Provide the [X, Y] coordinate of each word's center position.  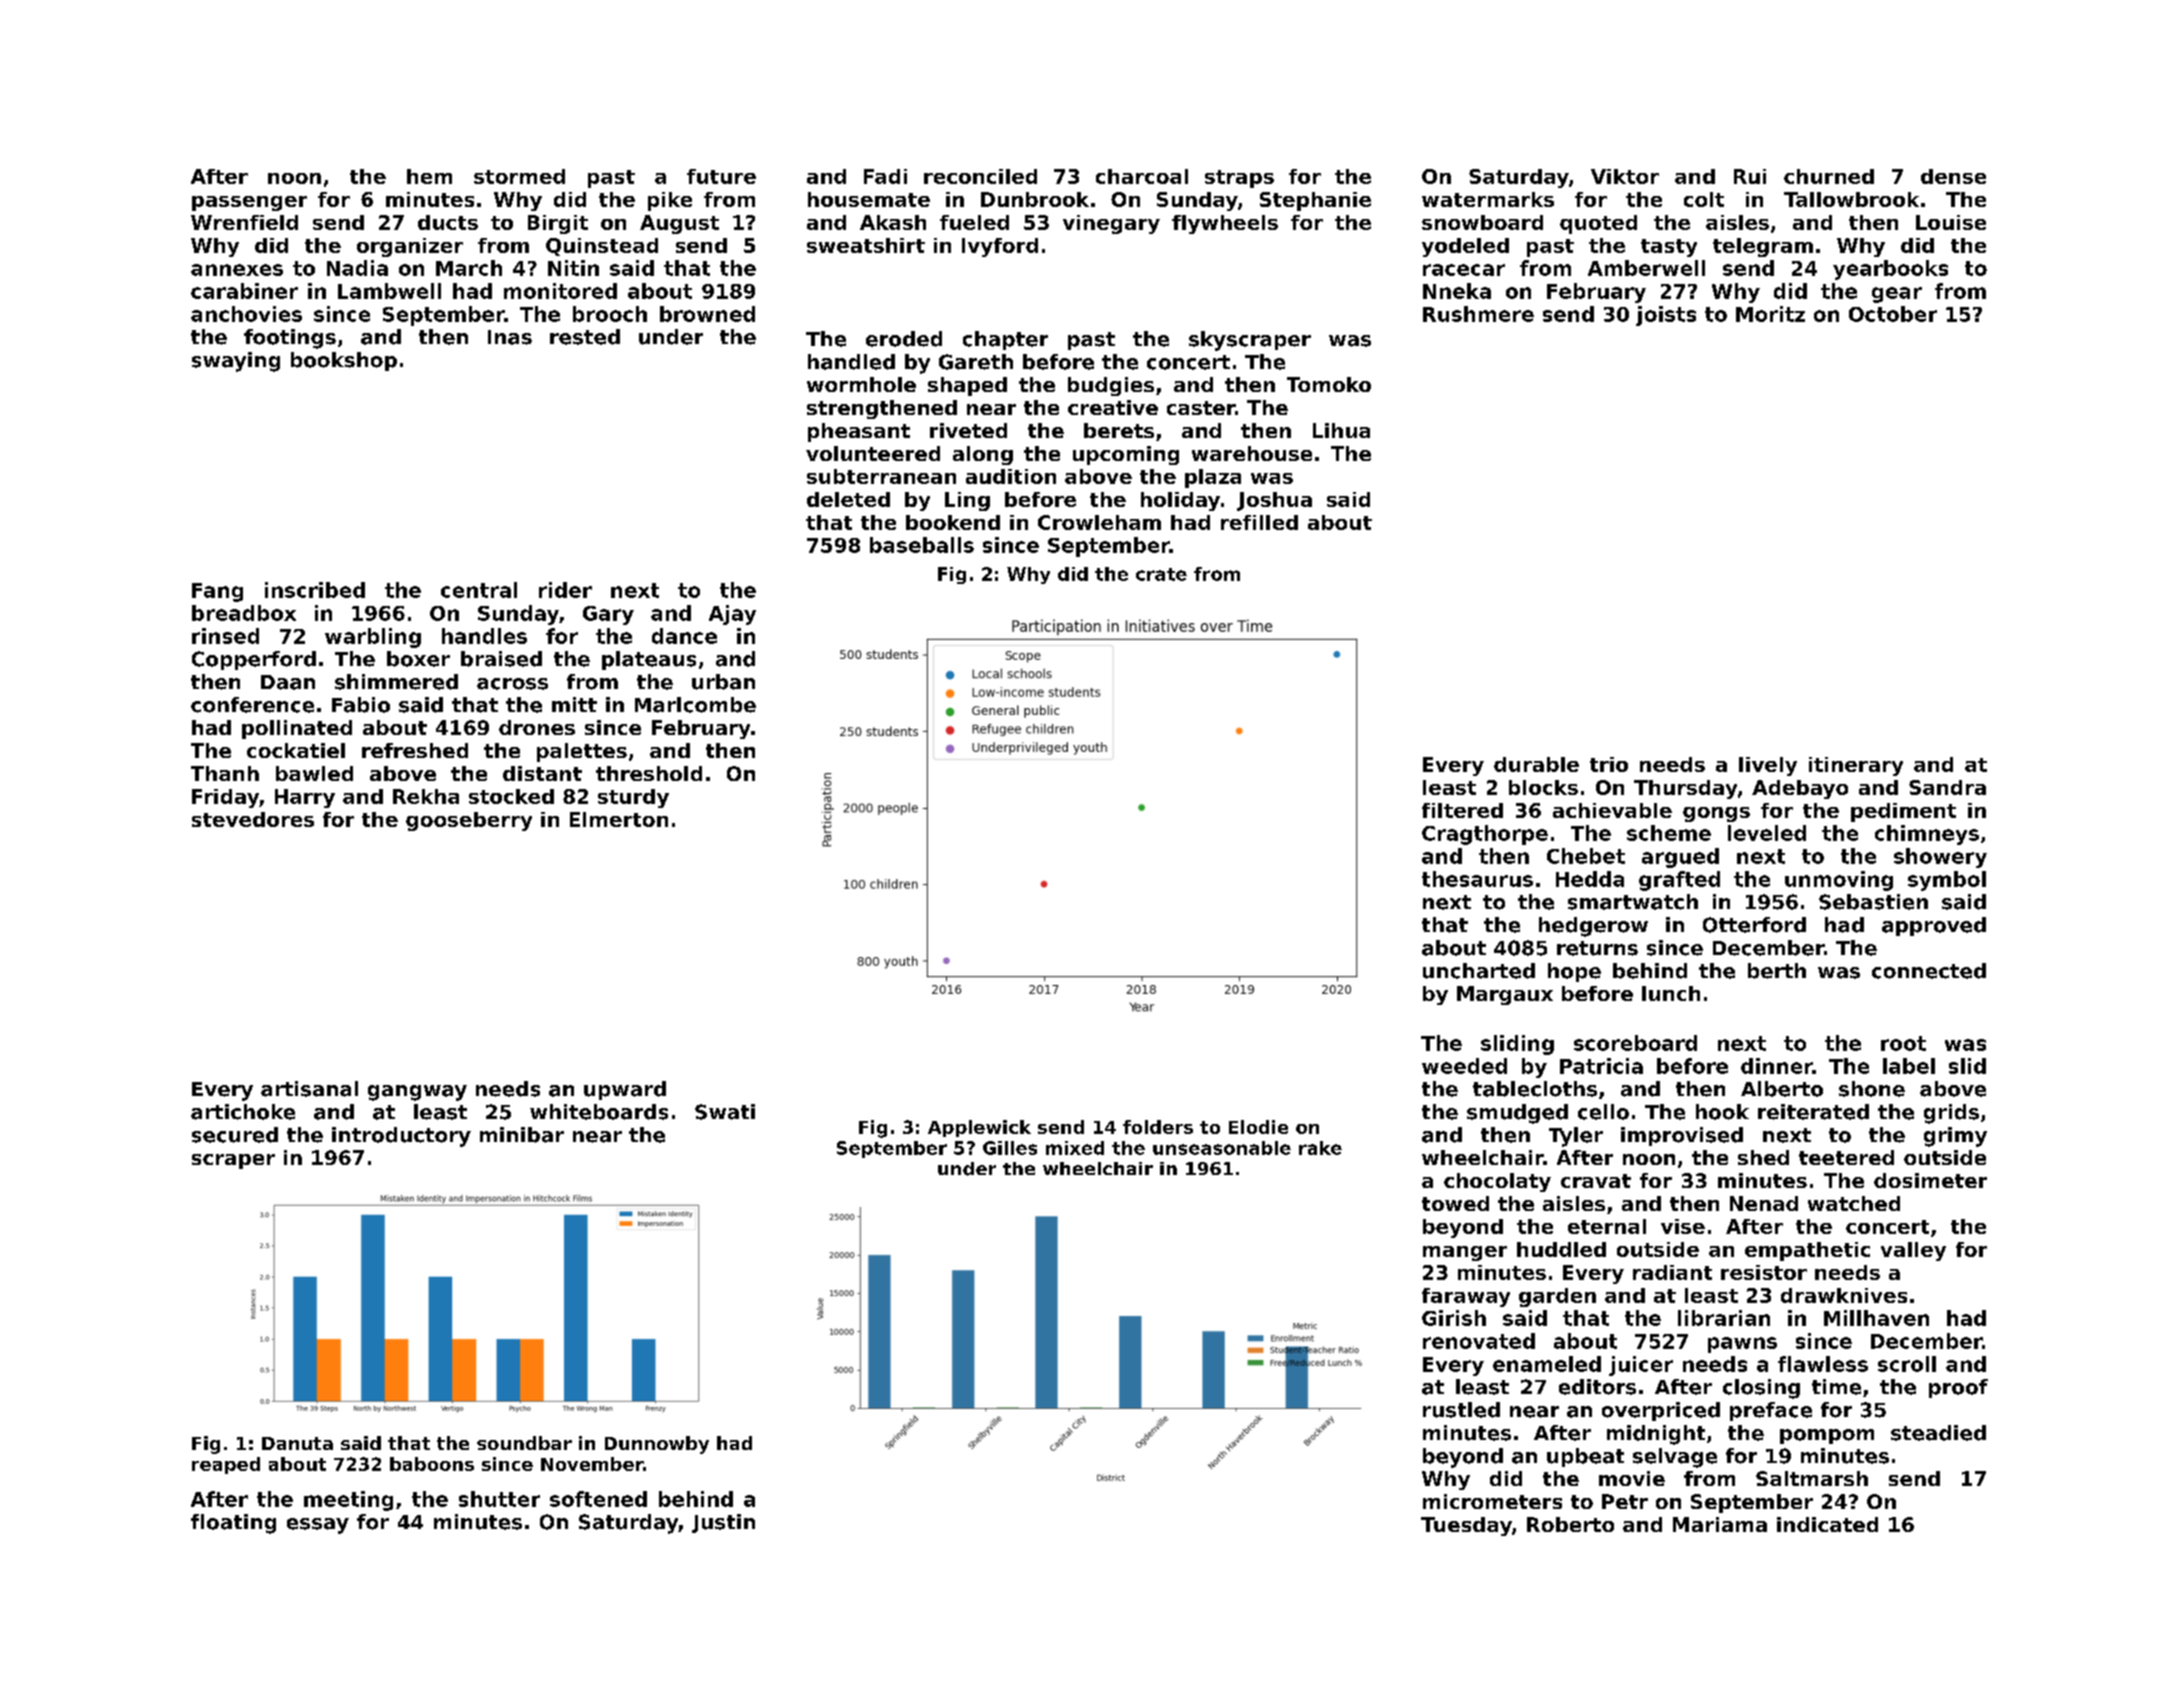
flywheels [1225, 224]
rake [1320, 1148]
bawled [314, 773]
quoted [1598, 224]
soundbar [524, 1443]
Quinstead [602, 247]
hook [1722, 1112]
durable [1536, 764]
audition [1011, 476]
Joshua [1274, 501]
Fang [217, 592]
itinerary [1856, 766]
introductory [401, 1137]
